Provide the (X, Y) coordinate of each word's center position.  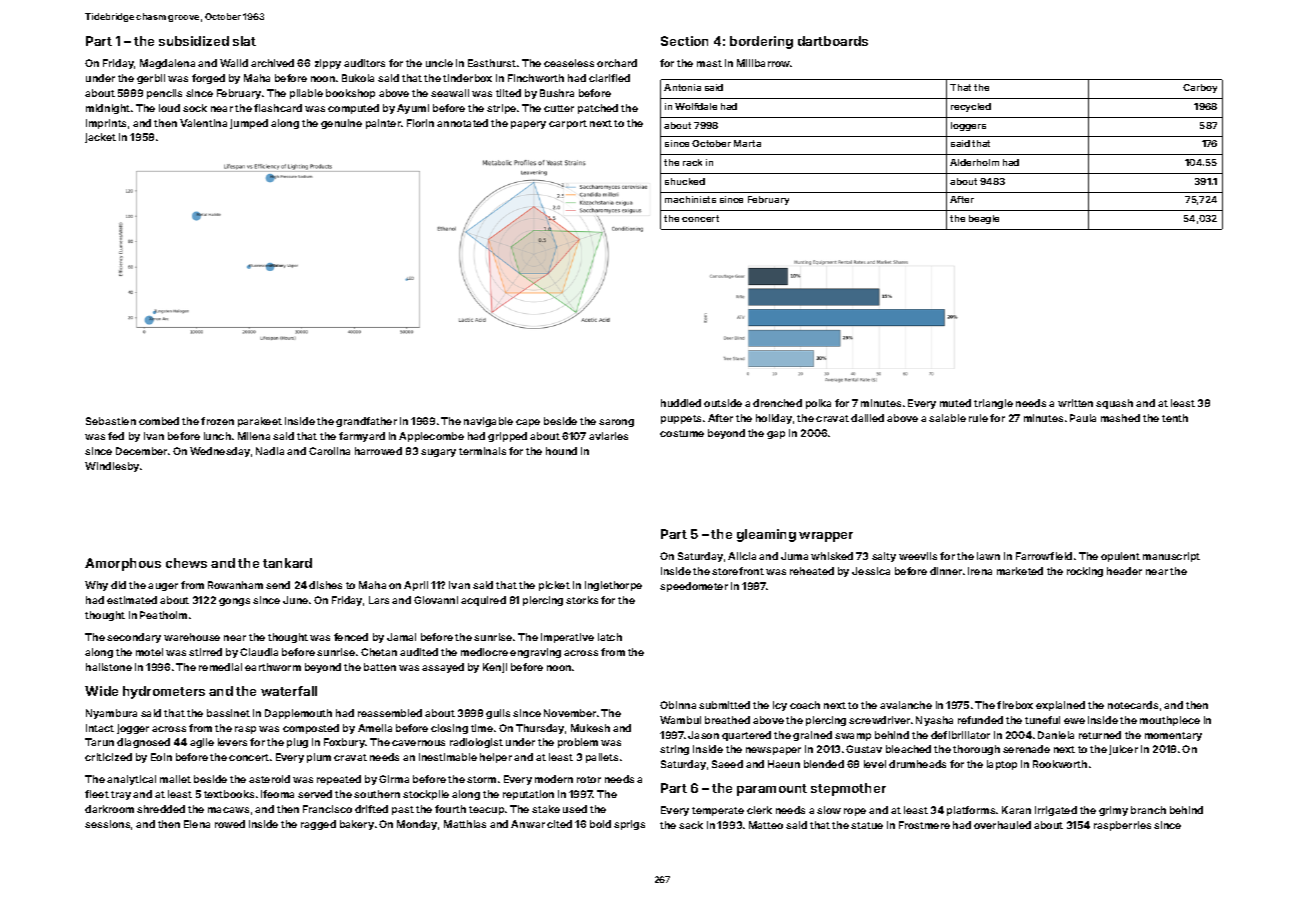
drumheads (917, 764)
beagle (984, 219)
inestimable (448, 757)
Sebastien (111, 421)
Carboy (1200, 88)
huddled (681, 403)
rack (692, 162)
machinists (690, 199)
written (1075, 403)
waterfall (289, 691)
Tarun (99, 742)
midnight (108, 109)
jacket (100, 138)
